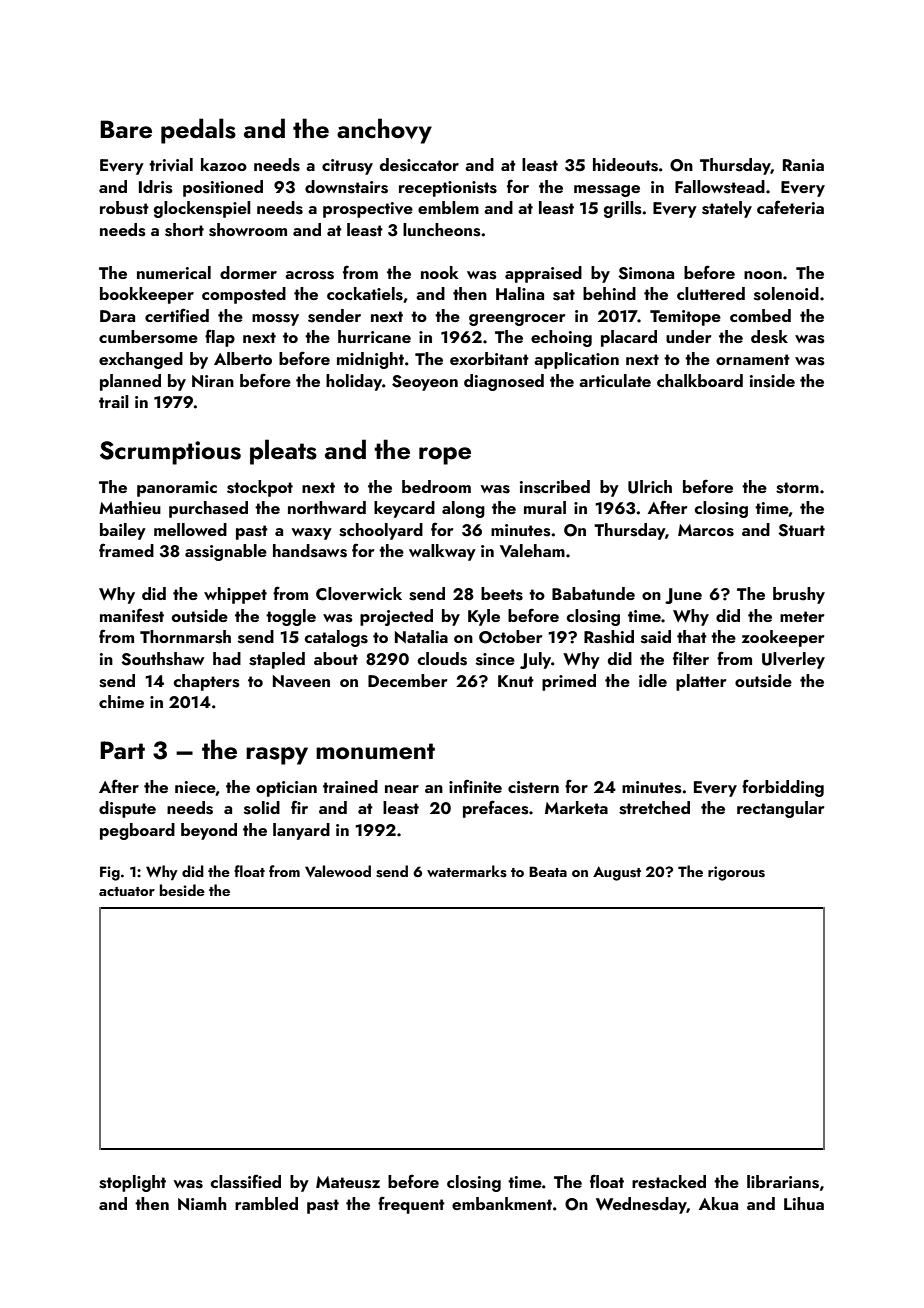  What do you see at coordinates (182, 890) in the screenshot?
I see `beside` at bounding box center [182, 890].
